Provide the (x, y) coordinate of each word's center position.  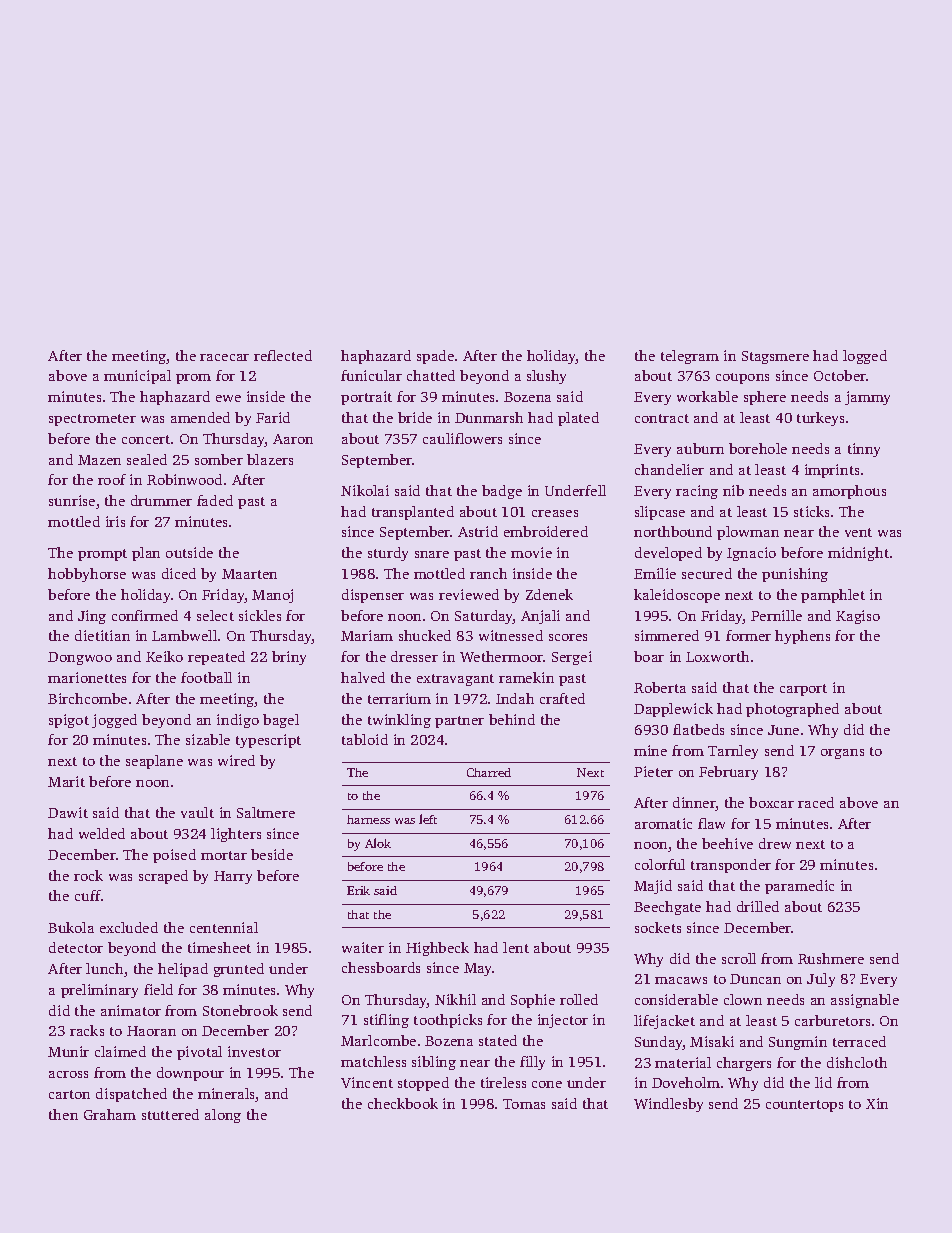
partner (459, 722)
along (223, 1116)
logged (865, 357)
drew (775, 843)
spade (435, 357)
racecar (224, 357)
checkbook (403, 1103)
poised (174, 856)
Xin (877, 1103)
